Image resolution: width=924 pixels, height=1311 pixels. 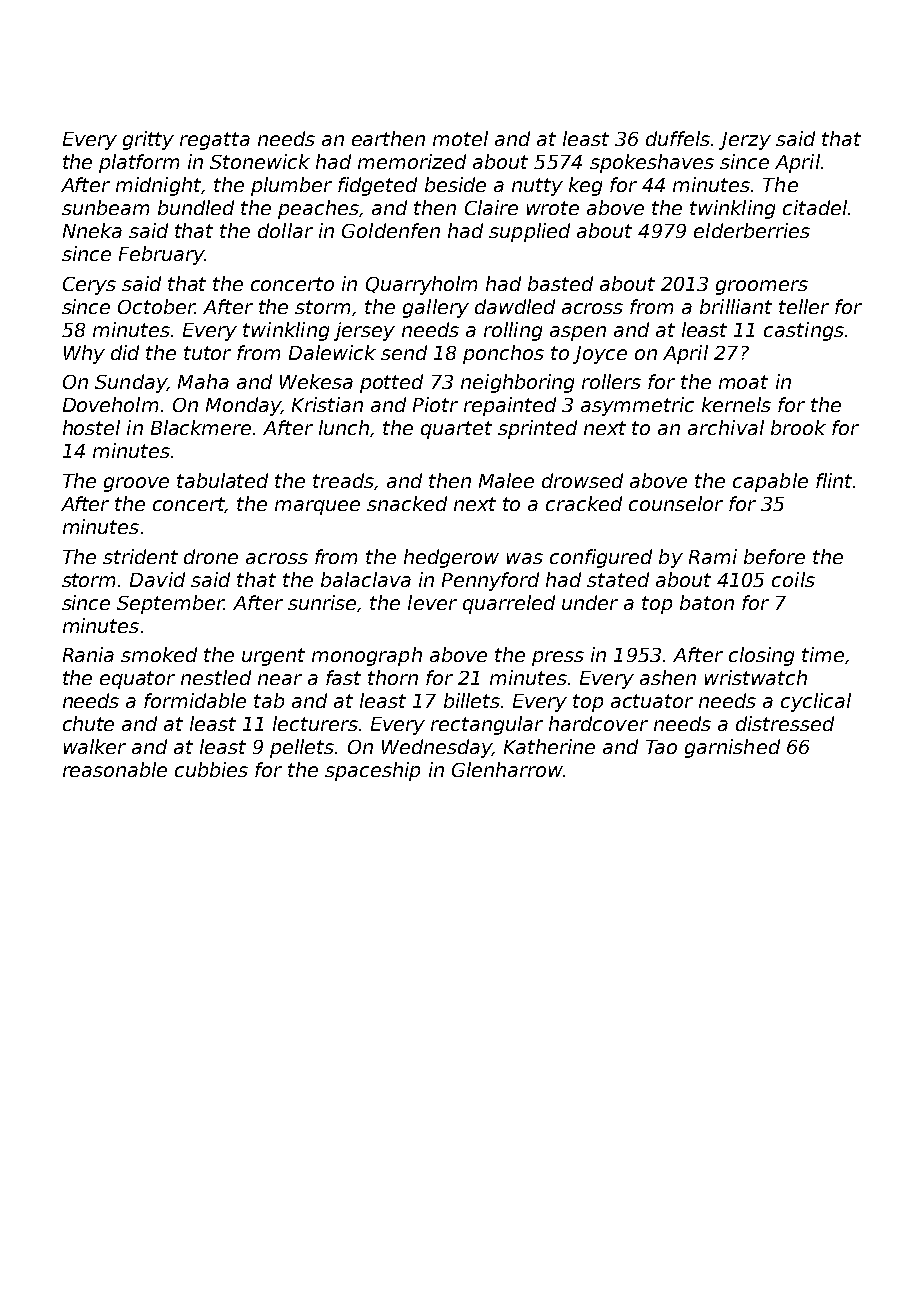 What do you see at coordinates (600, 355) in the image?
I see `Joyce` at bounding box center [600, 355].
